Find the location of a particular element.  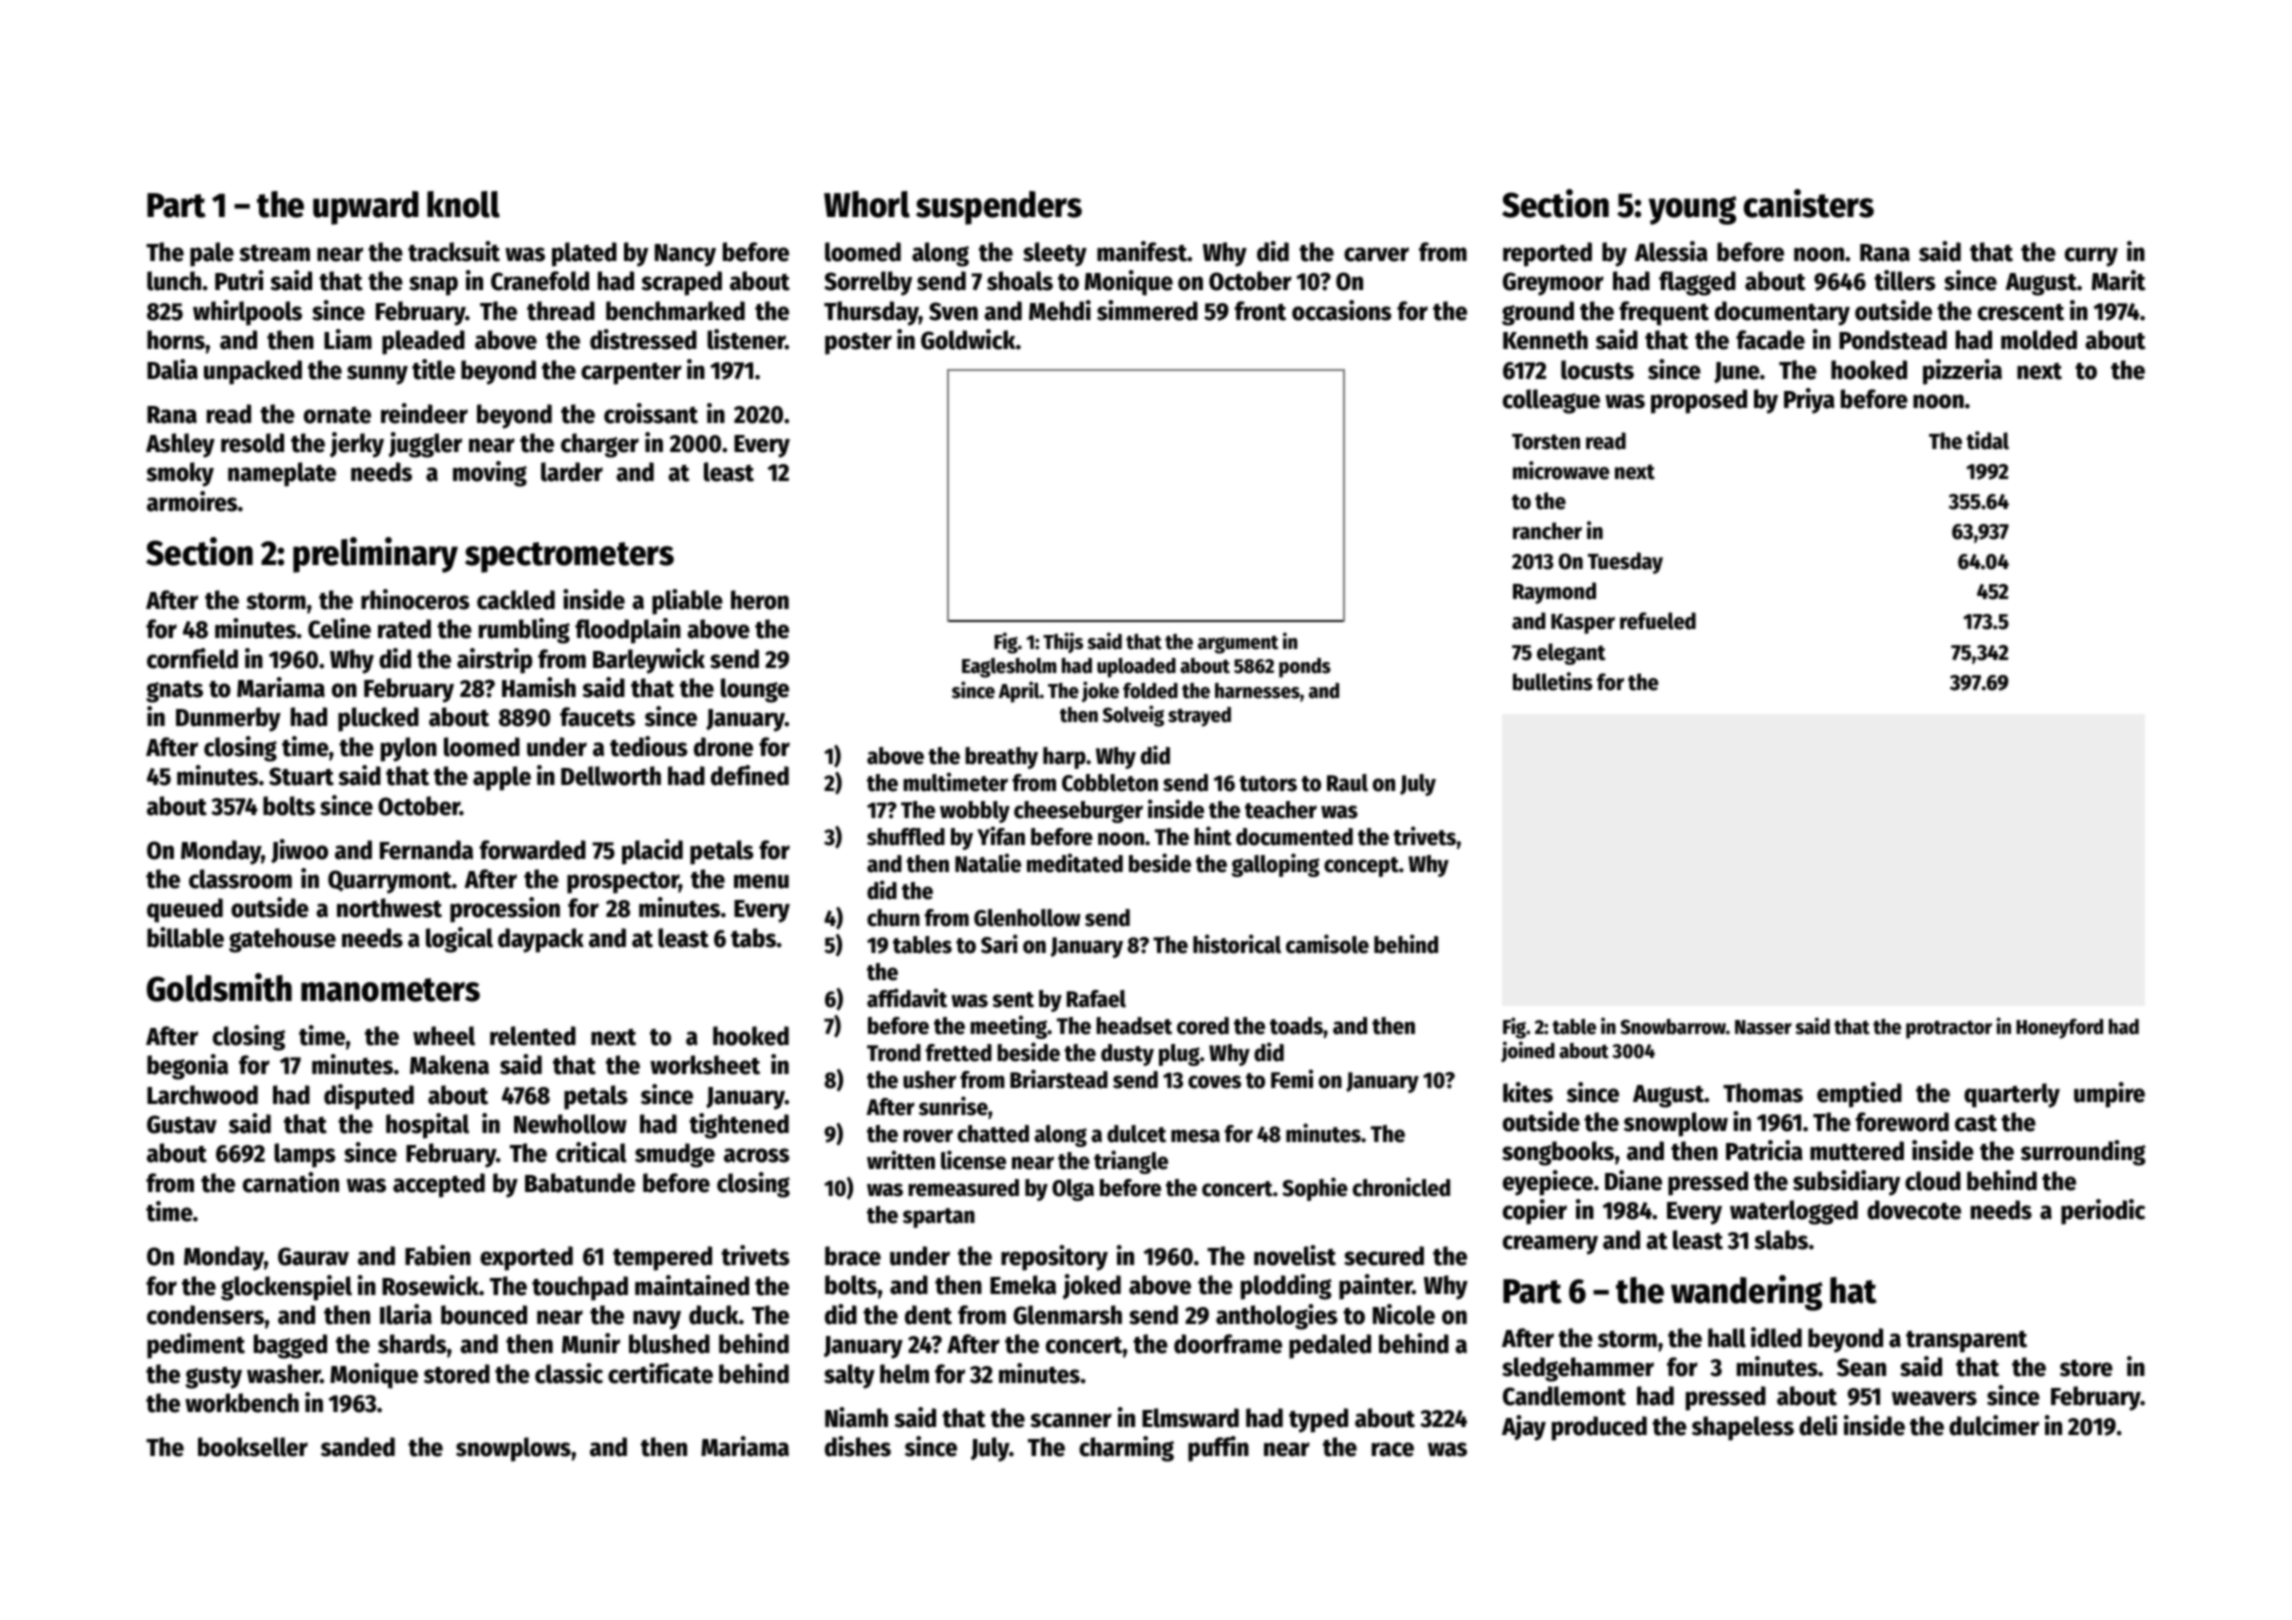

poster is located at coordinates (858, 343).
